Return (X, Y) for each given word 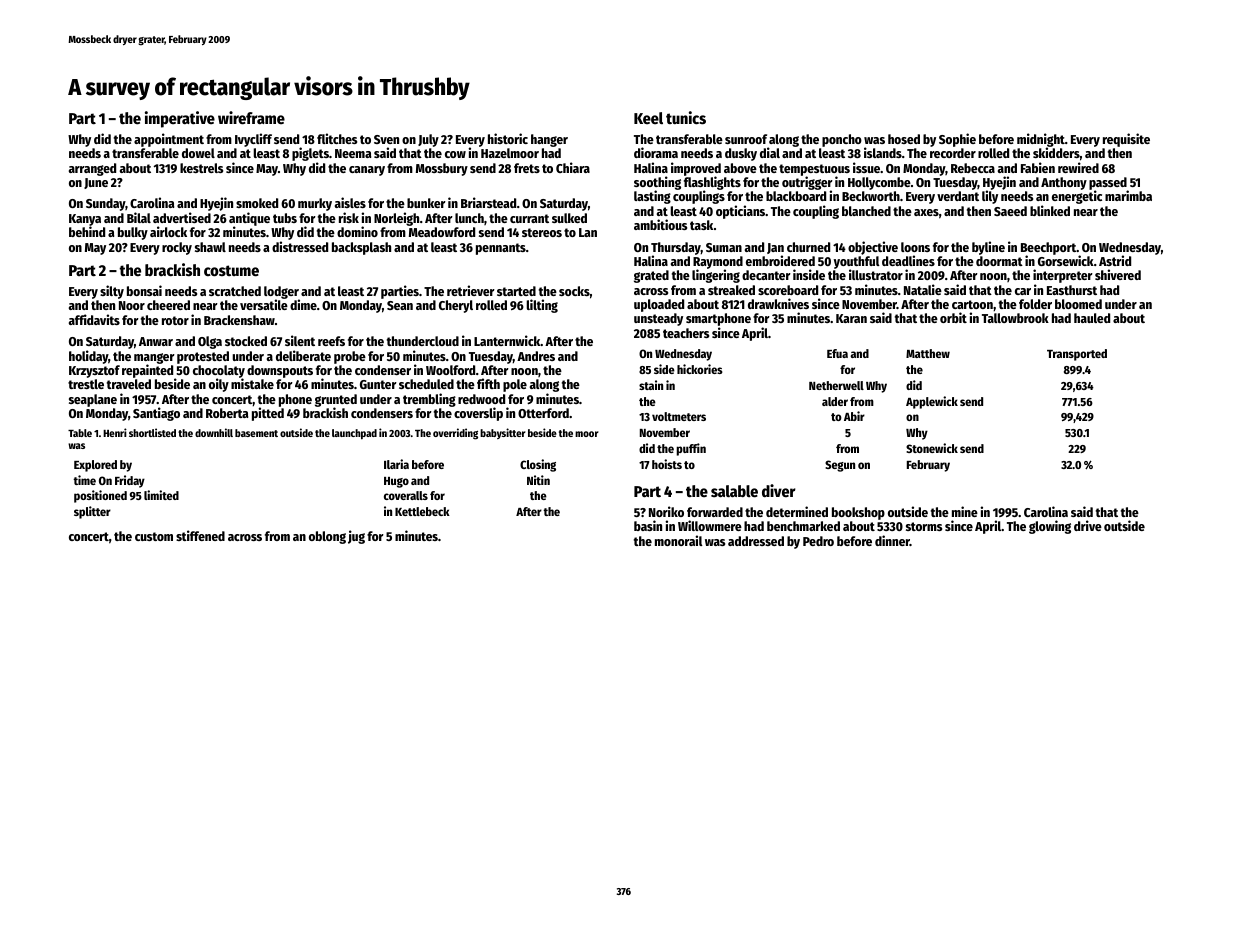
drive (1088, 525)
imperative (180, 119)
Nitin (538, 480)
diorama (656, 152)
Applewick (932, 402)
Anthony (1064, 183)
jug (356, 537)
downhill (214, 432)
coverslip (478, 414)
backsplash (361, 248)
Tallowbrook (1015, 318)
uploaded (659, 305)
